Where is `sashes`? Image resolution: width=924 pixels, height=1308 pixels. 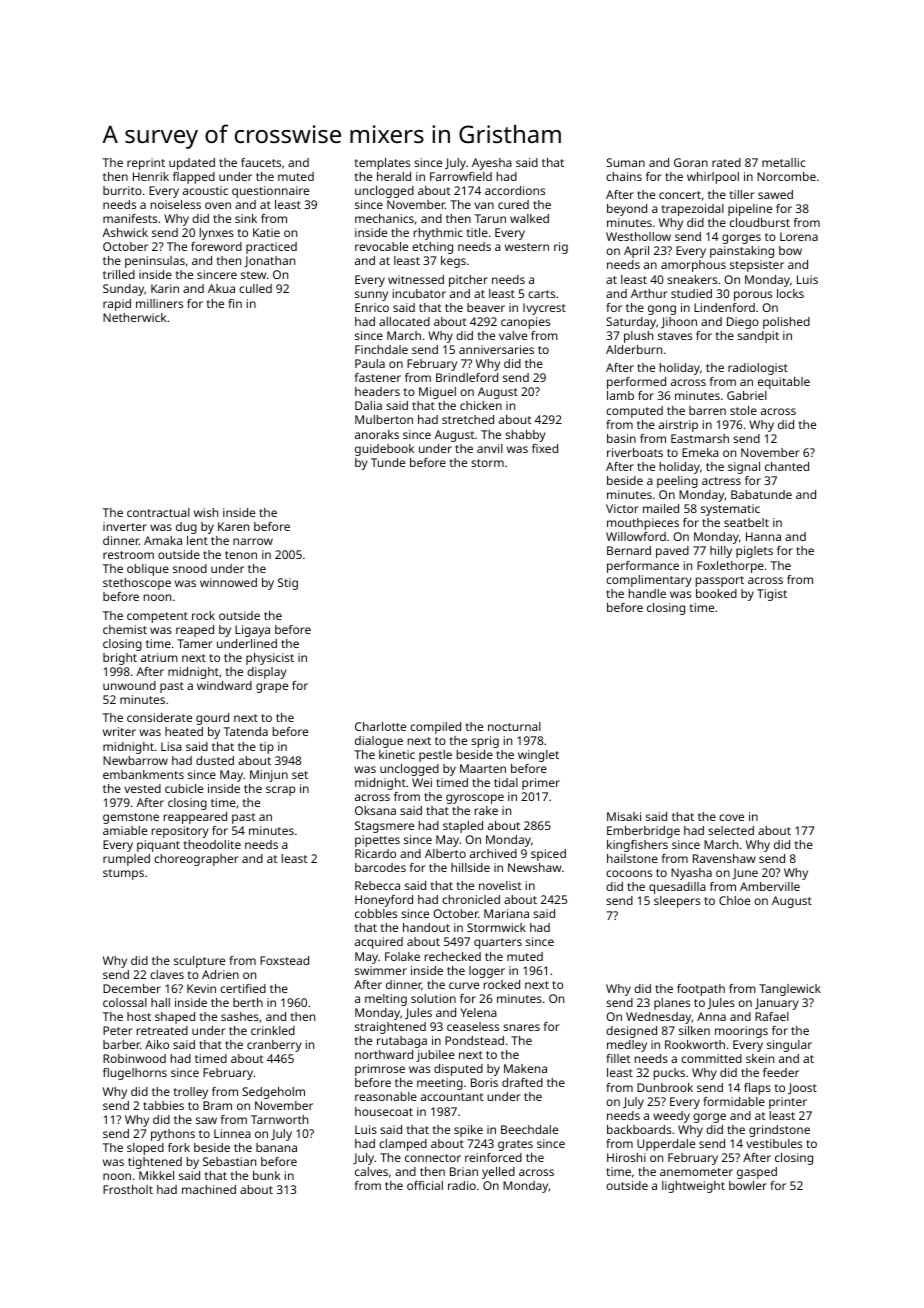 sashes is located at coordinates (240, 1016).
